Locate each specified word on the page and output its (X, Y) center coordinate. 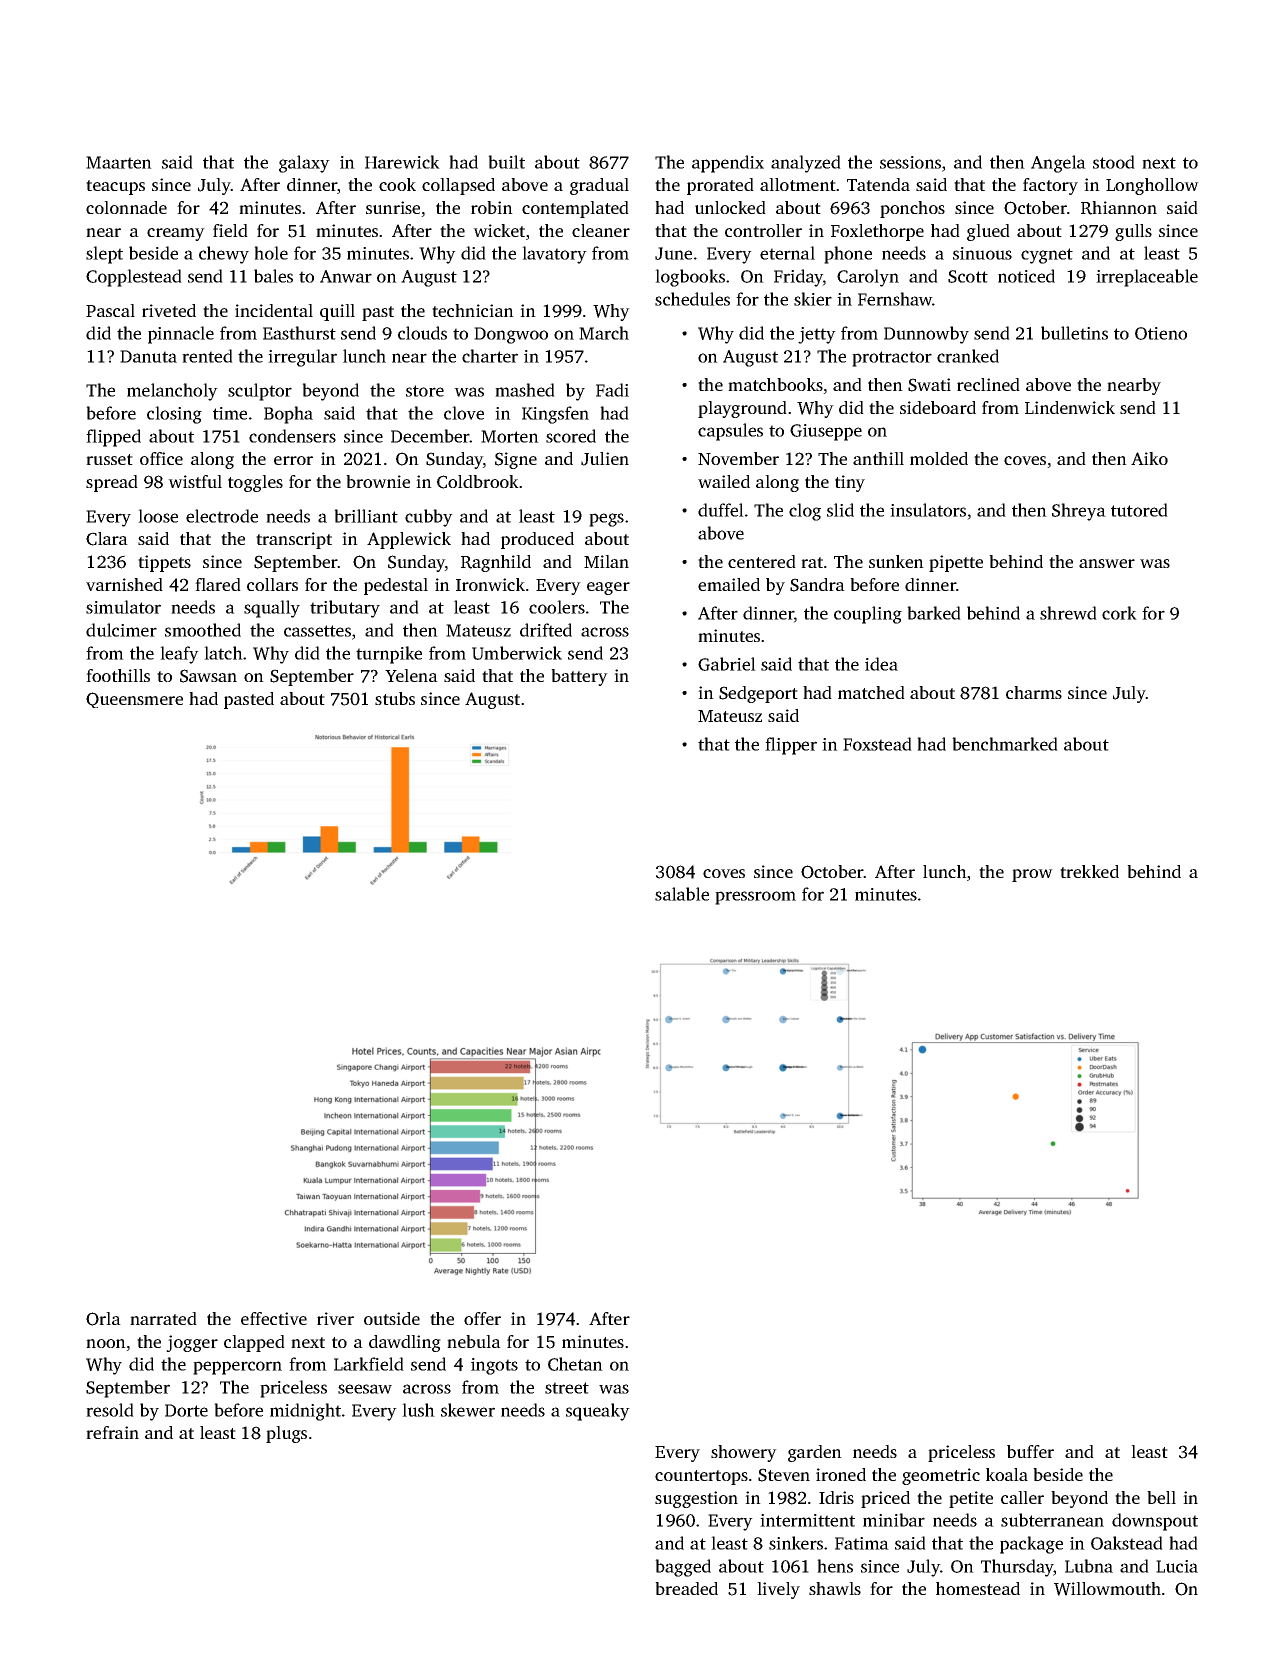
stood (1114, 162)
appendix (728, 164)
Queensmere (134, 700)
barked (934, 613)
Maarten (119, 162)
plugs (286, 1434)
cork (1119, 613)
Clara (107, 539)
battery (579, 677)
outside (392, 1318)
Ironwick (490, 584)
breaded (686, 1588)
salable (682, 894)
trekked (1089, 871)
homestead (978, 1588)
